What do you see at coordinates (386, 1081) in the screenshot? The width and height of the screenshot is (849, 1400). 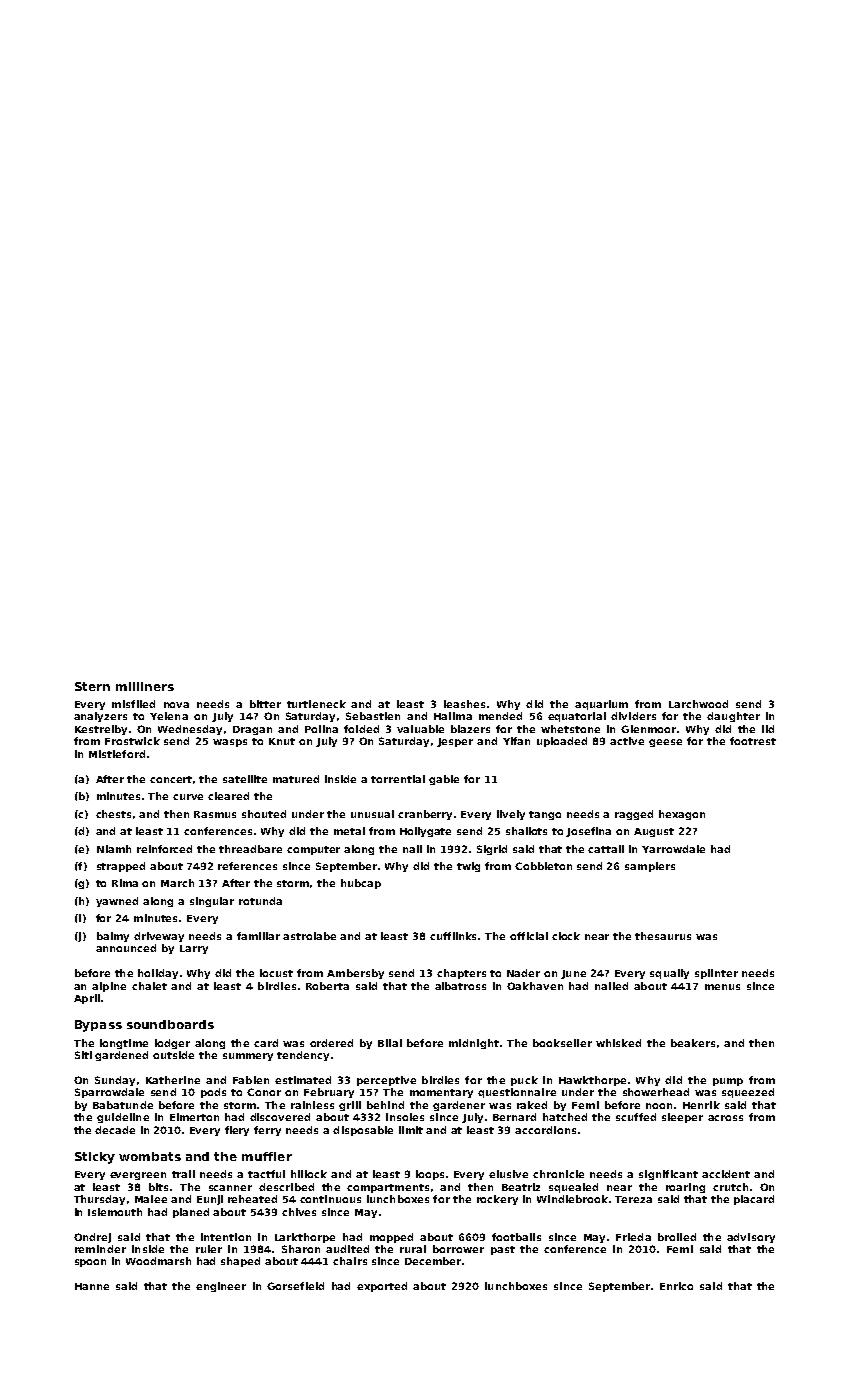 I see `perceptive` at bounding box center [386, 1081].
